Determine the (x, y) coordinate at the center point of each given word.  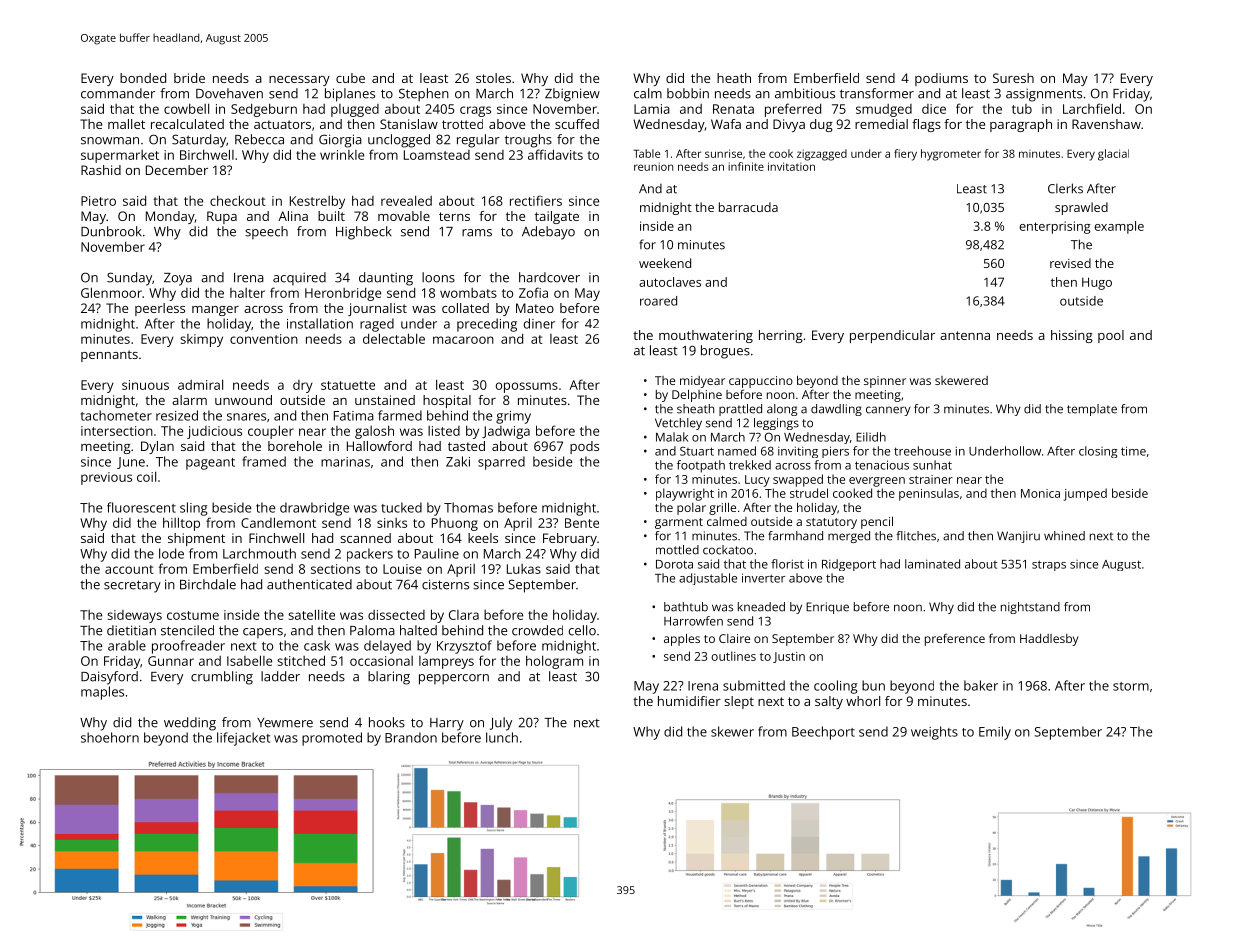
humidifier (689, 701)
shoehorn (110, 737)
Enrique (827, 608)
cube (350, 78)
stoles (493, 78)
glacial (1113, 155)
